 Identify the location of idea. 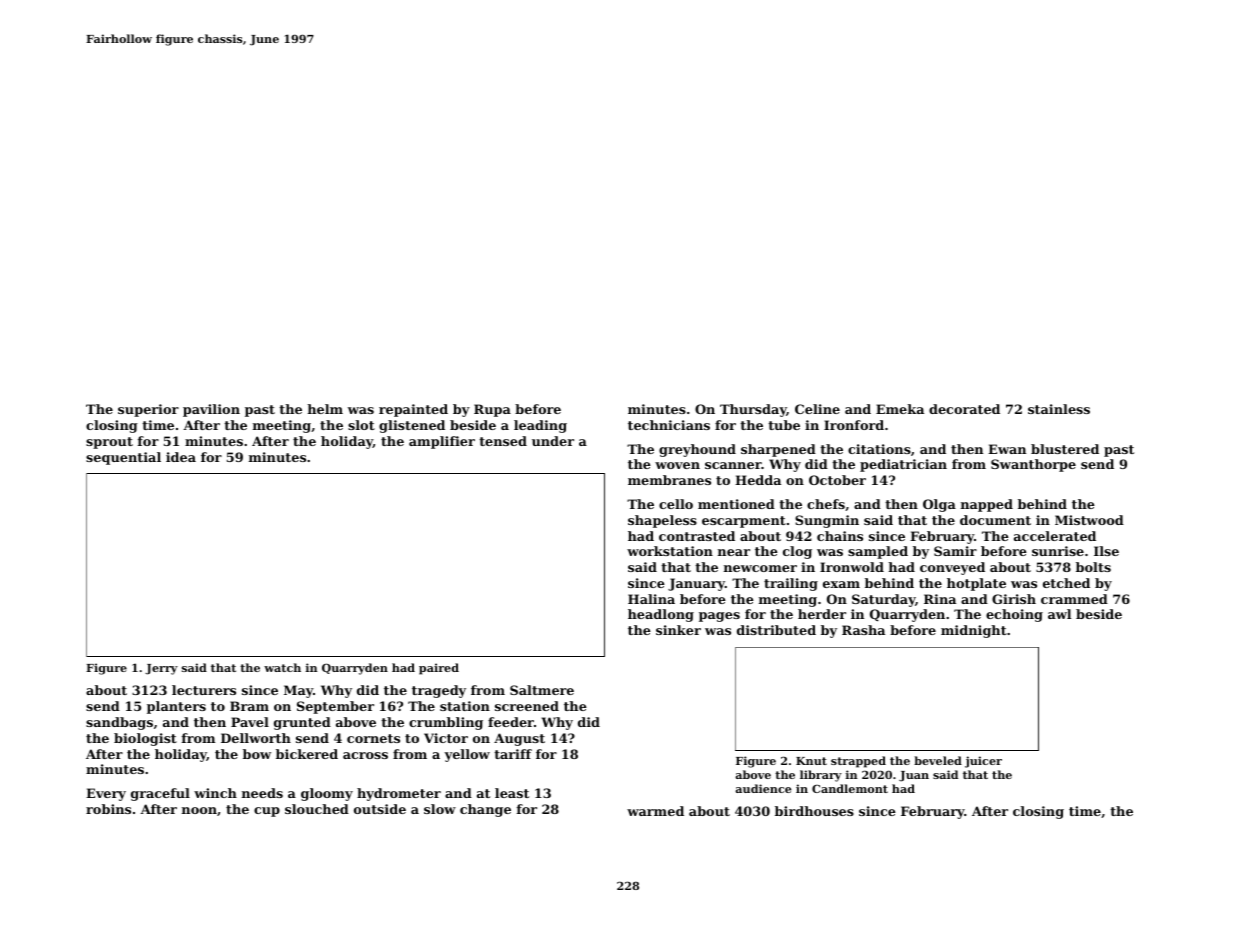
(181, 457).
